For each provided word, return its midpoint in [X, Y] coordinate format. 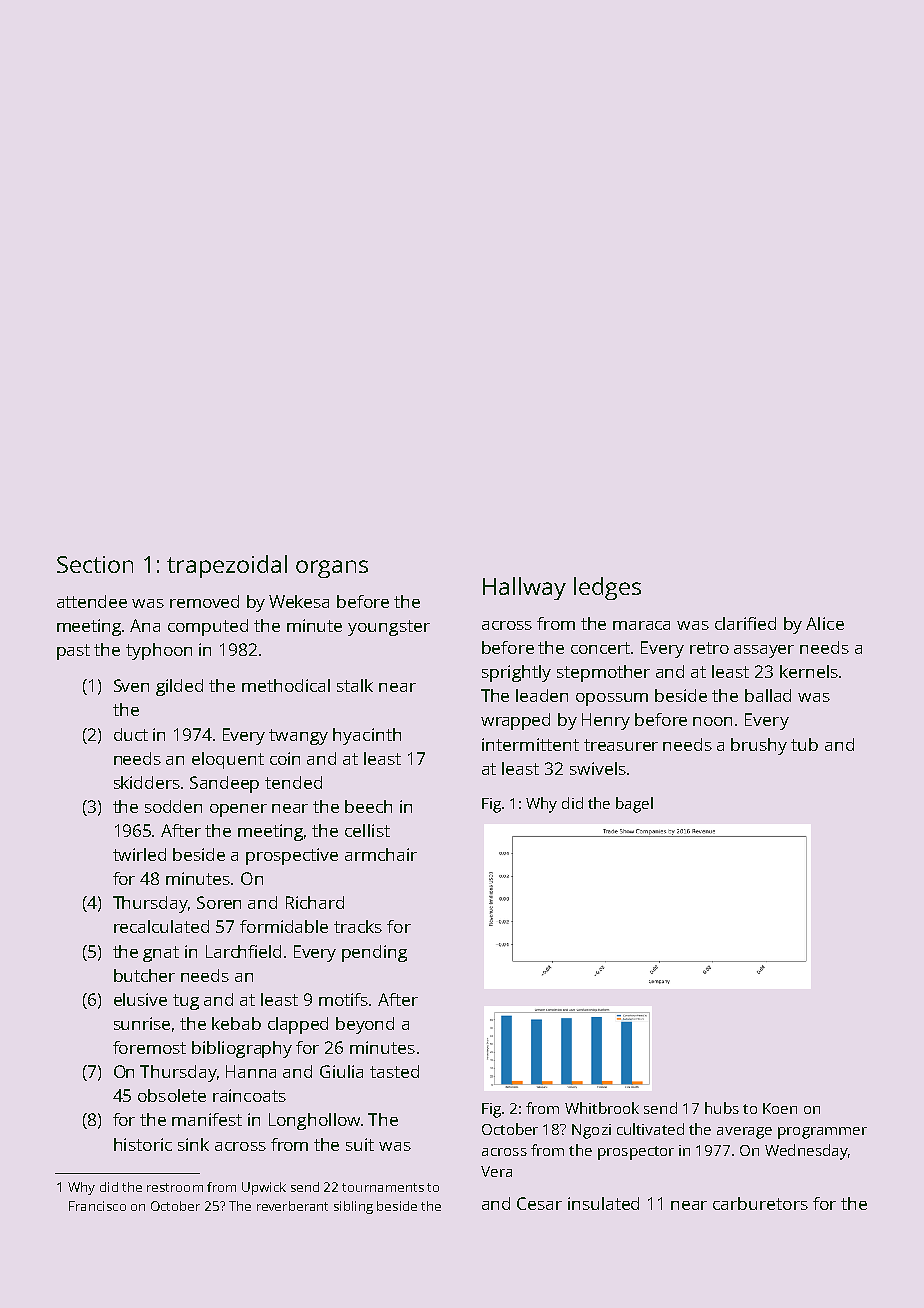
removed [204, 601]
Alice [825, 623]
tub [804, 744]
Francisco [97, 1206]
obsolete [172, 1095]
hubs [722, 1108]
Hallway [524, 588]
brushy [759, 746]
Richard [315, 902]
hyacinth [367, 736]
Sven [131, 685]
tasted [394, 1071]
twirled [139, 854]
